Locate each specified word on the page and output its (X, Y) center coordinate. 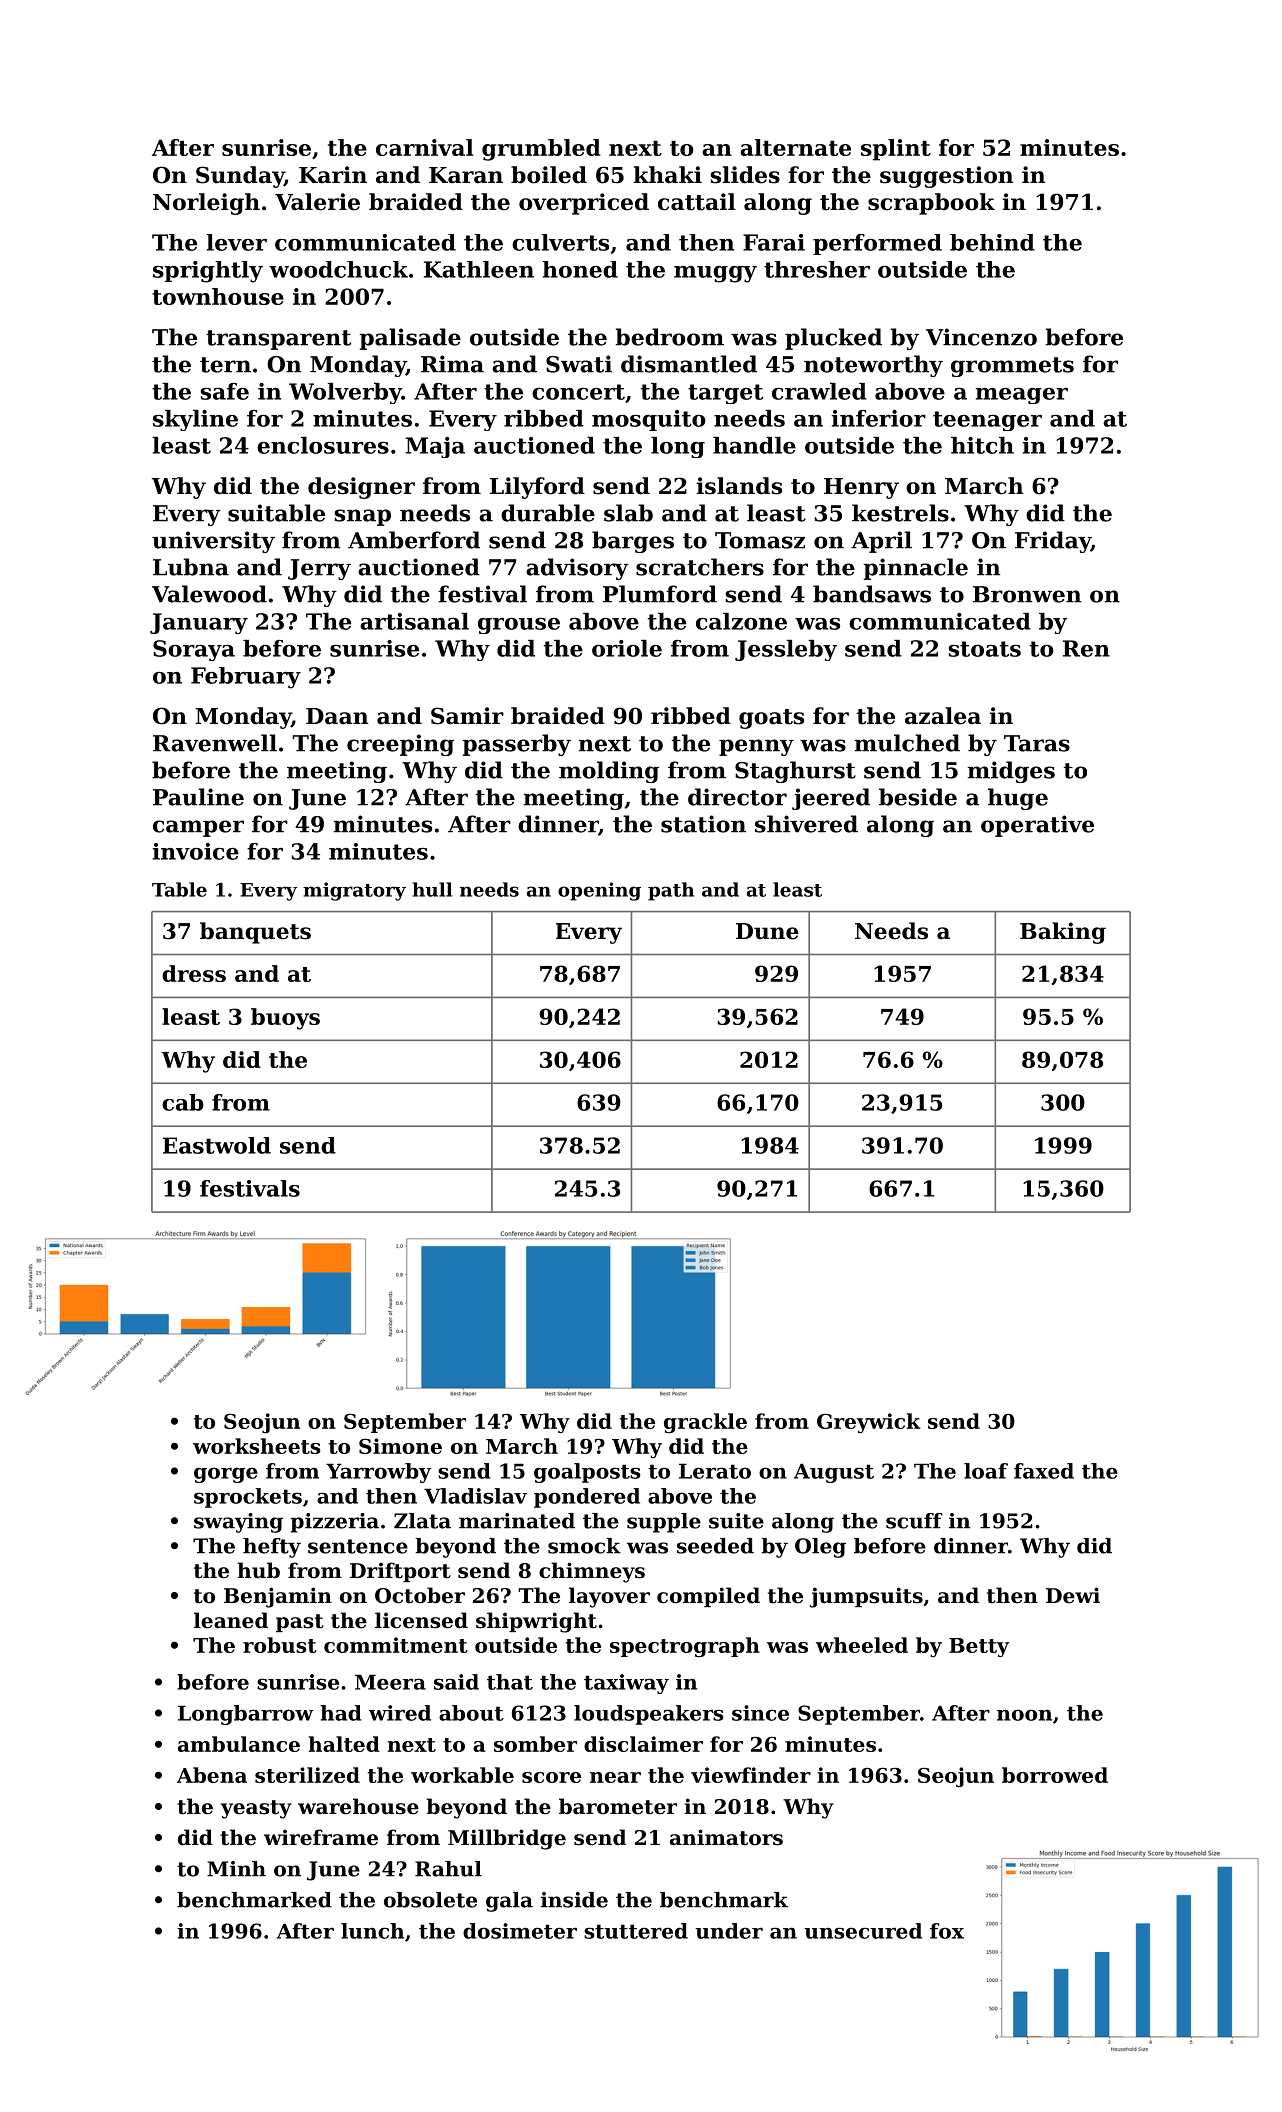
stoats (984, 649)
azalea (943, 716)
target (725, 394)
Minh (236, 1869)
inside (574, 1900)
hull (432, 889)
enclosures (323, 445)
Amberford (414, 540)
